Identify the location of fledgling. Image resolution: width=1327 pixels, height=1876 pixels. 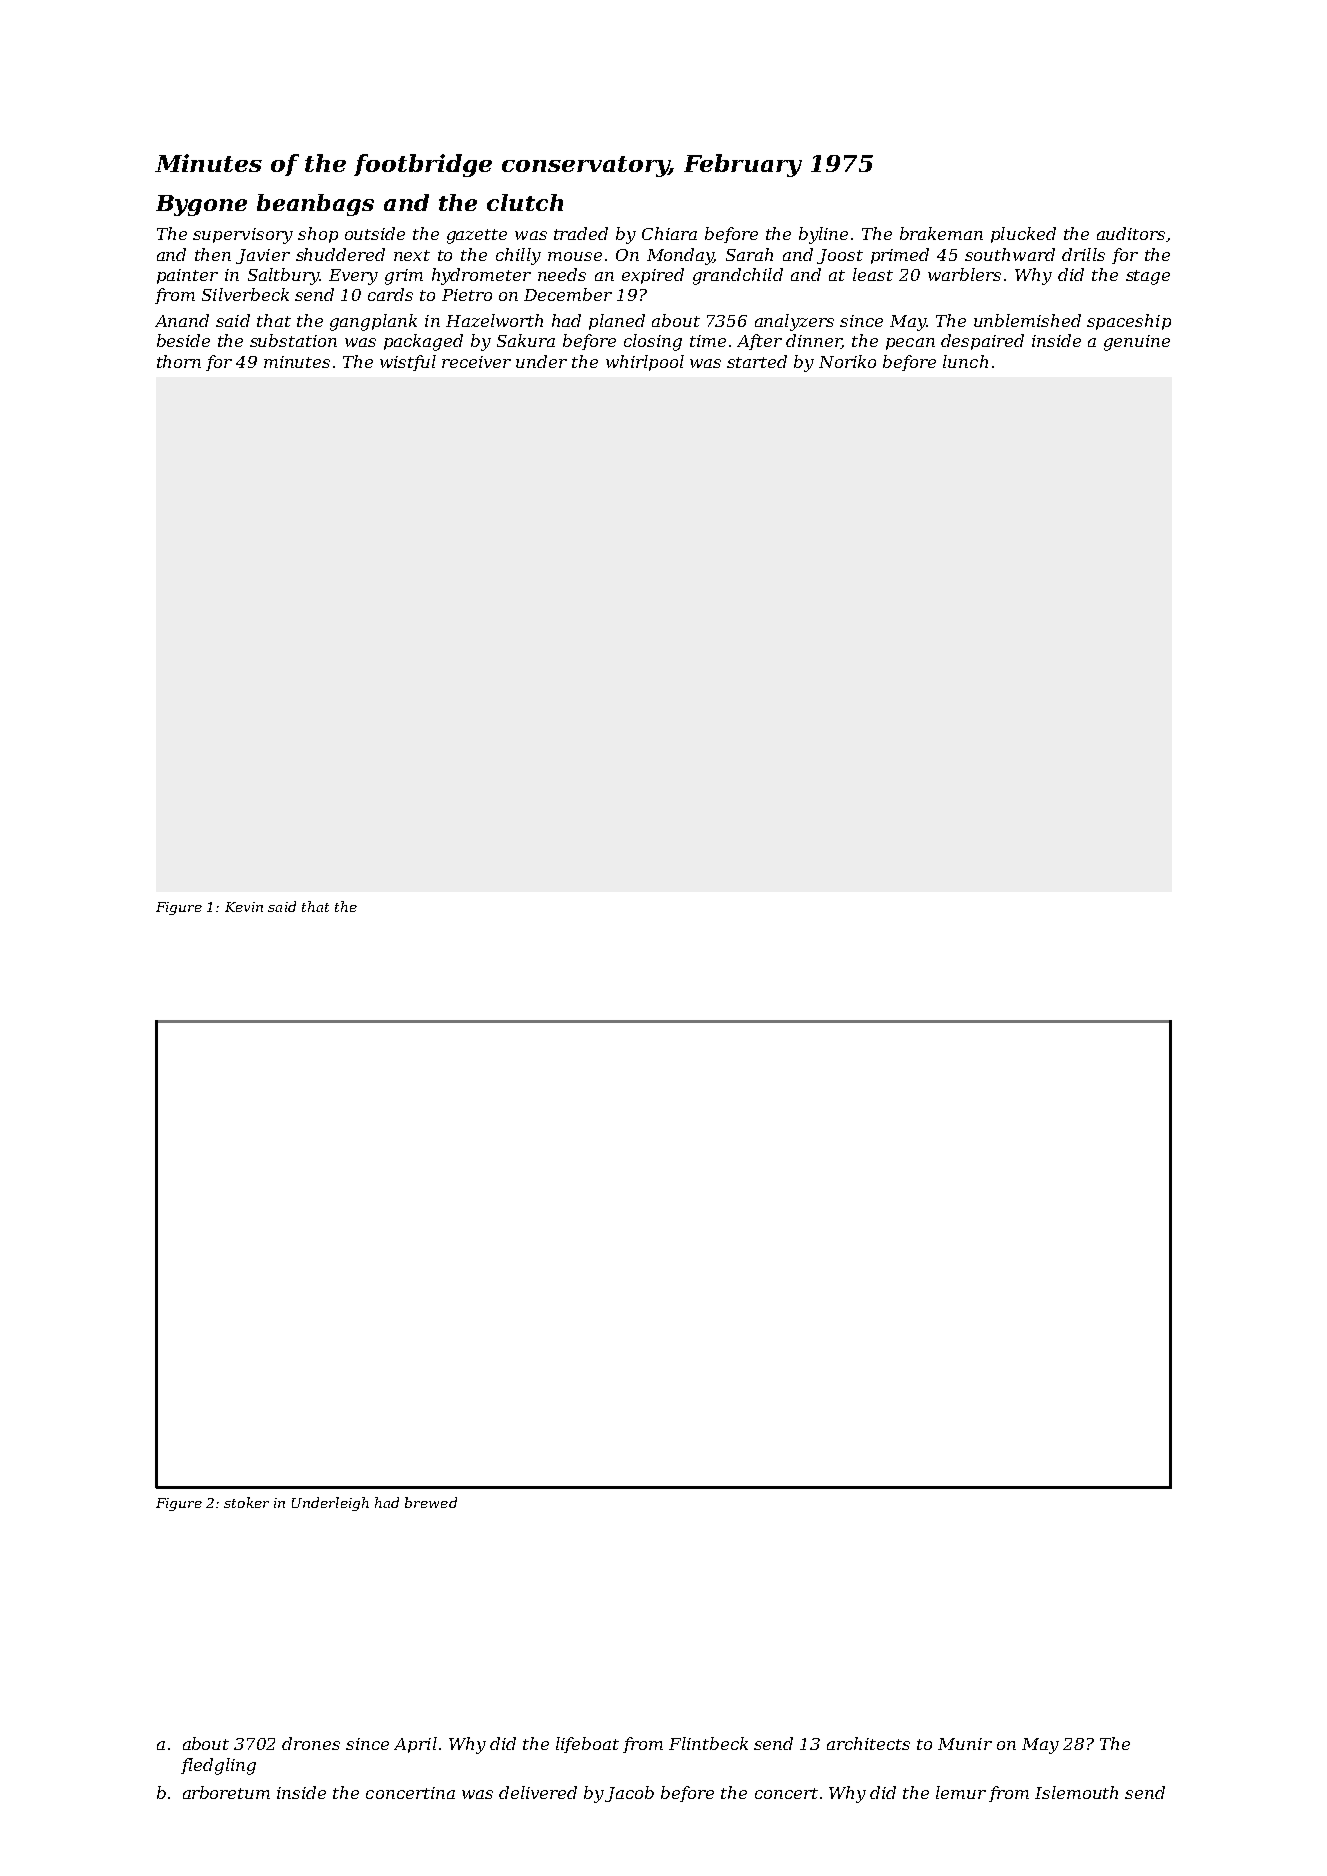
(218, 1766).
